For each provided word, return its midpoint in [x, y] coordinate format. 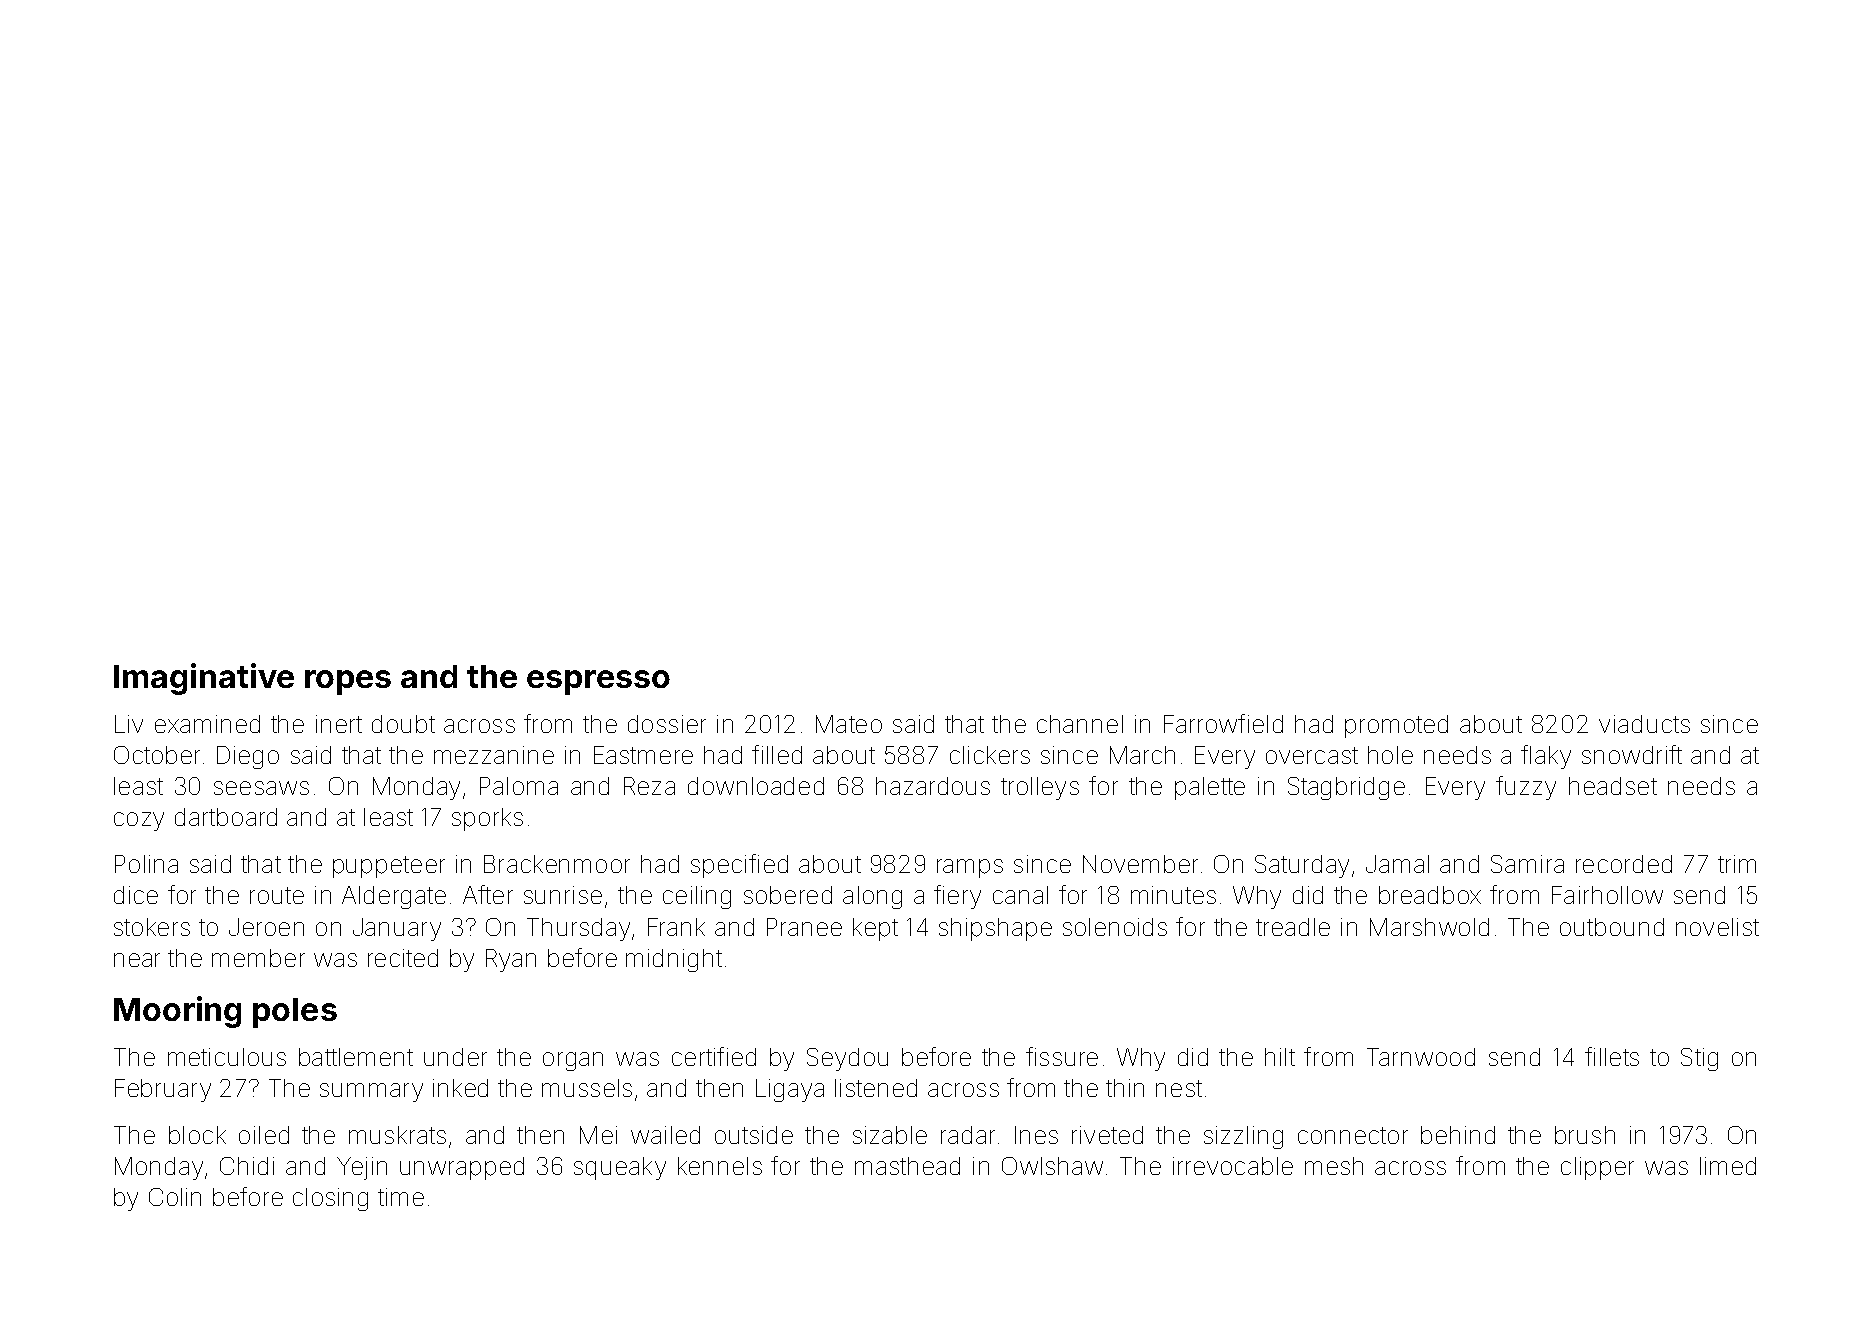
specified [739, 866]
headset [1613, 786]
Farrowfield [1223, 723]
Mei [598, 1135]
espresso [598, 682]
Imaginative [204, 679]
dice [136, 895]
